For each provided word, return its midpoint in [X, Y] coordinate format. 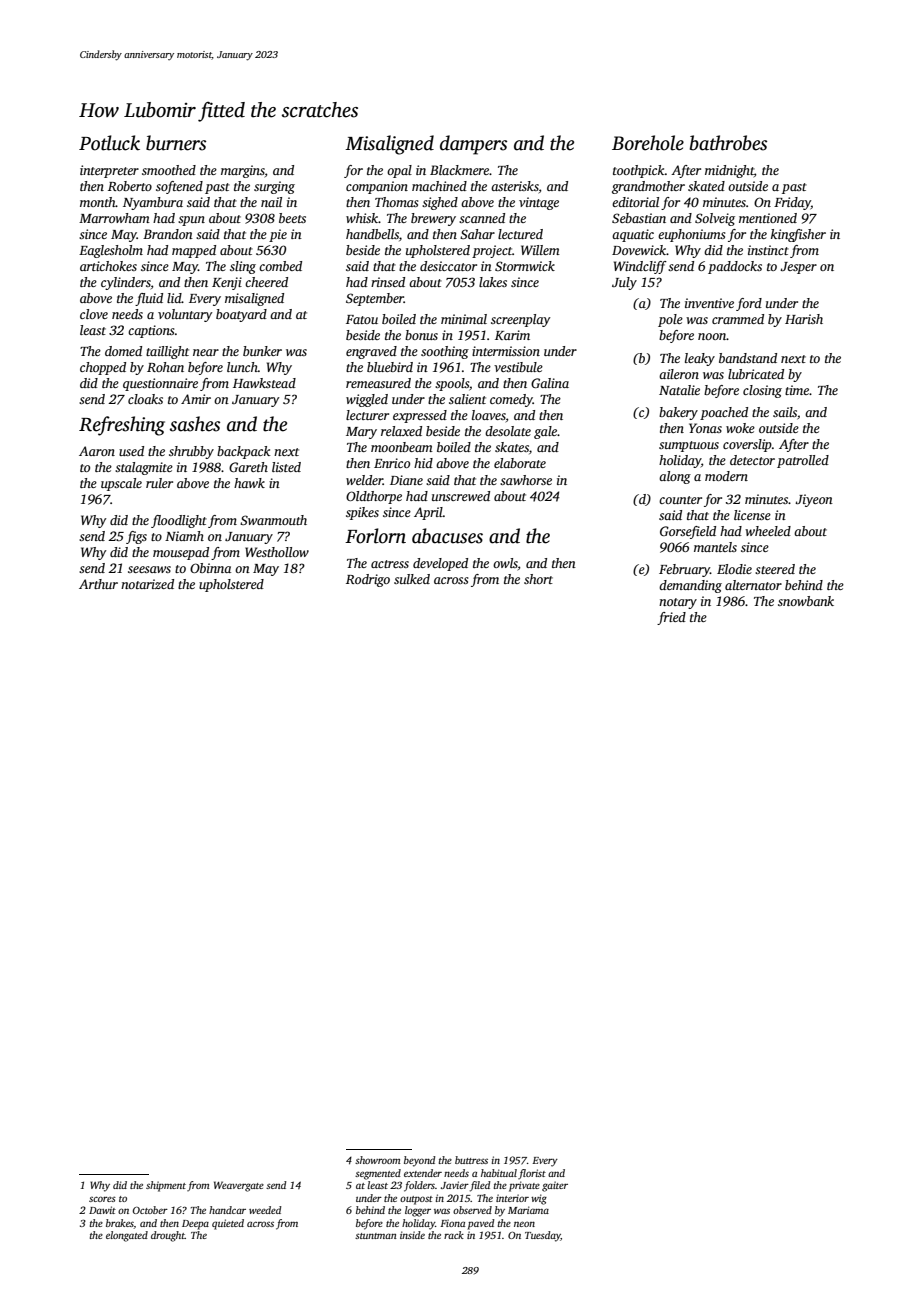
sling [243, 267]
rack [454, 1235]
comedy [511, 400]
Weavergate [239, 1186]
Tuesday [543, 1236]
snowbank [806, 601]
